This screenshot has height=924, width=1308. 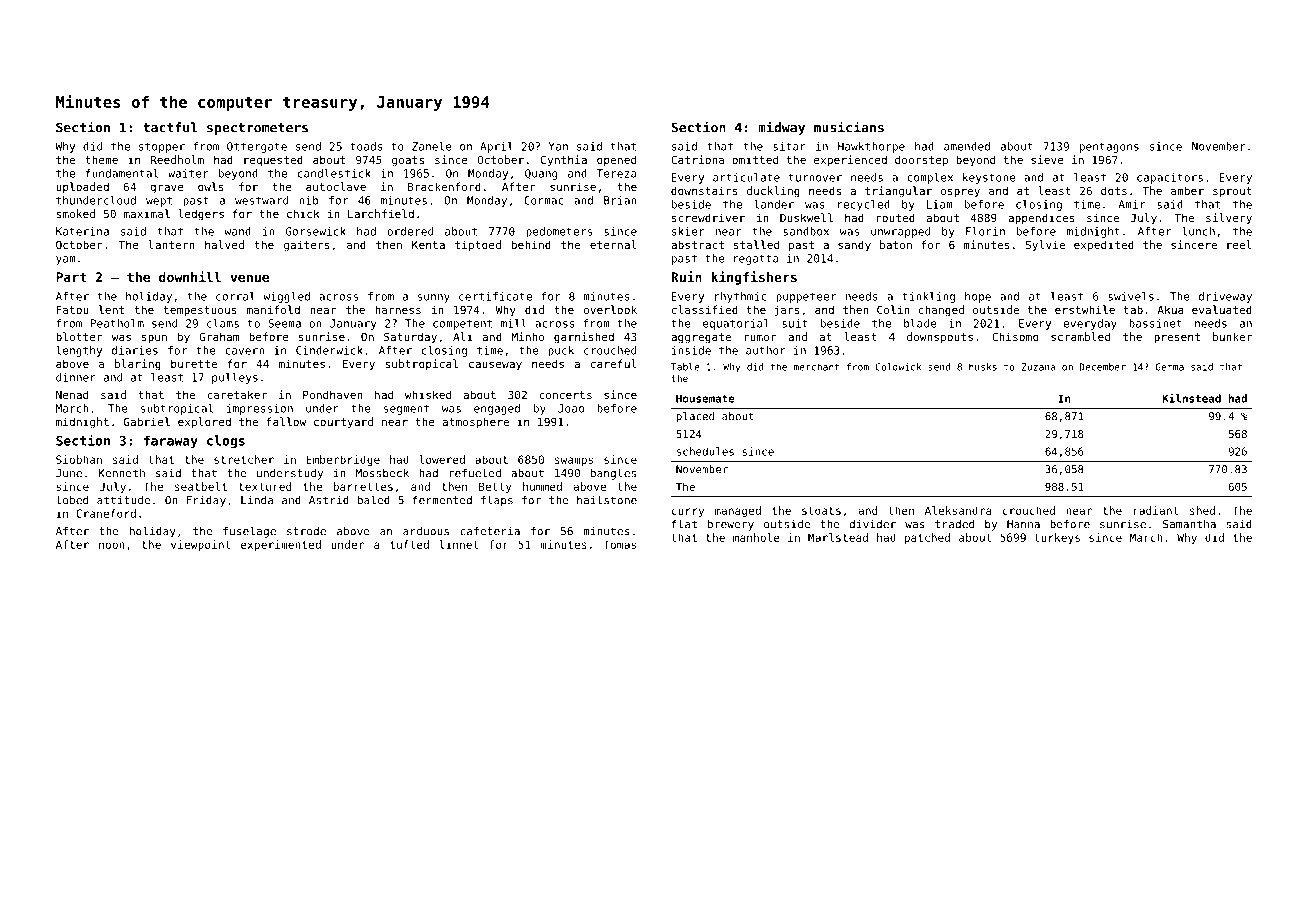 I want to click on swamps, so click(x=574, y=461).
